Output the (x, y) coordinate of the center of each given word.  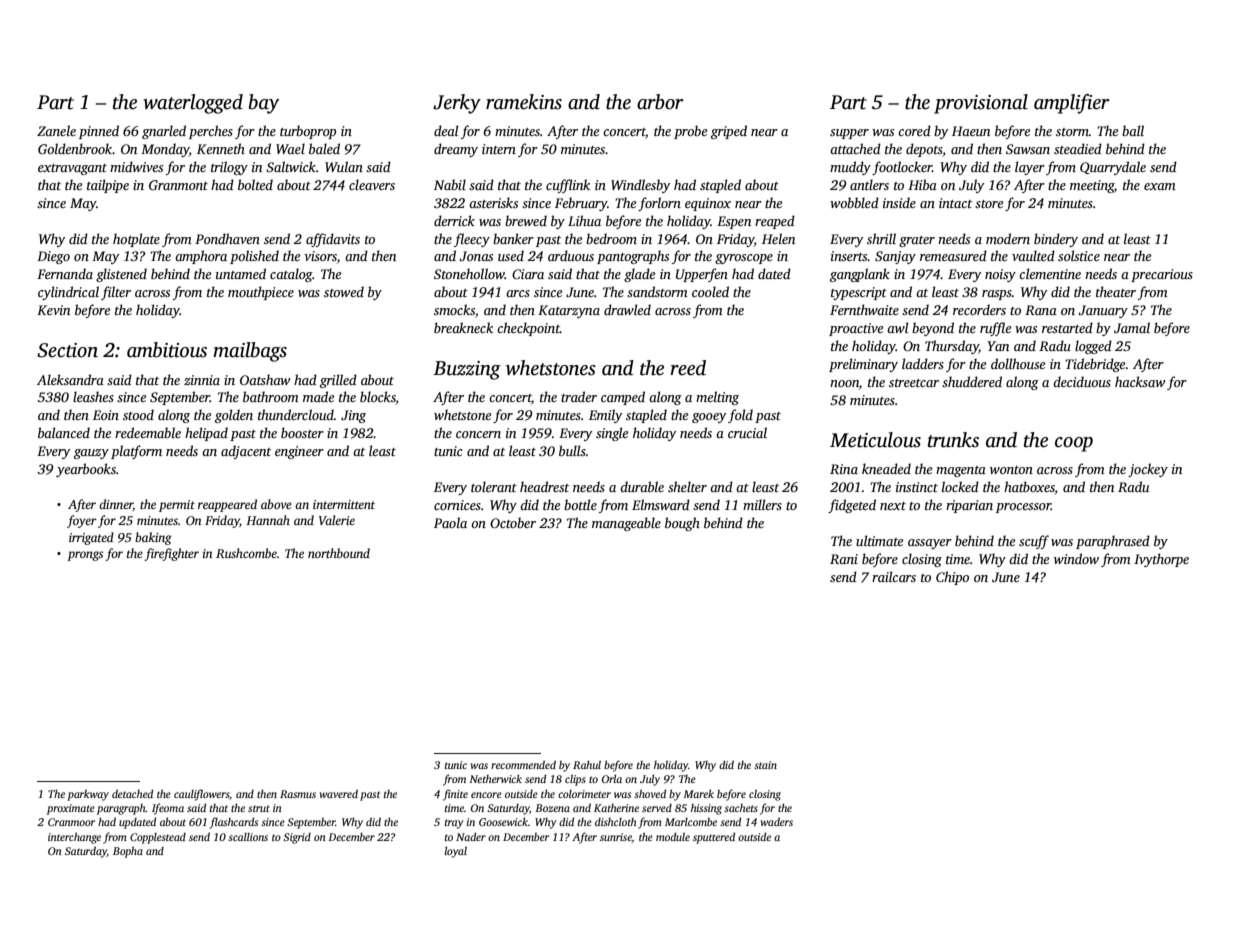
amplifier (1072, 104)
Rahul (587, 764)
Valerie (337, 520)
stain (765, 765)
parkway (88, 795)
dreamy (456, 150)
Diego (53, 257)
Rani (844, 559)
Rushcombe (246, 553)
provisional (981, 104)
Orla (612, 779)
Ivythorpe (1161, 560)
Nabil (450, 184)
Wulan (344, 166)
